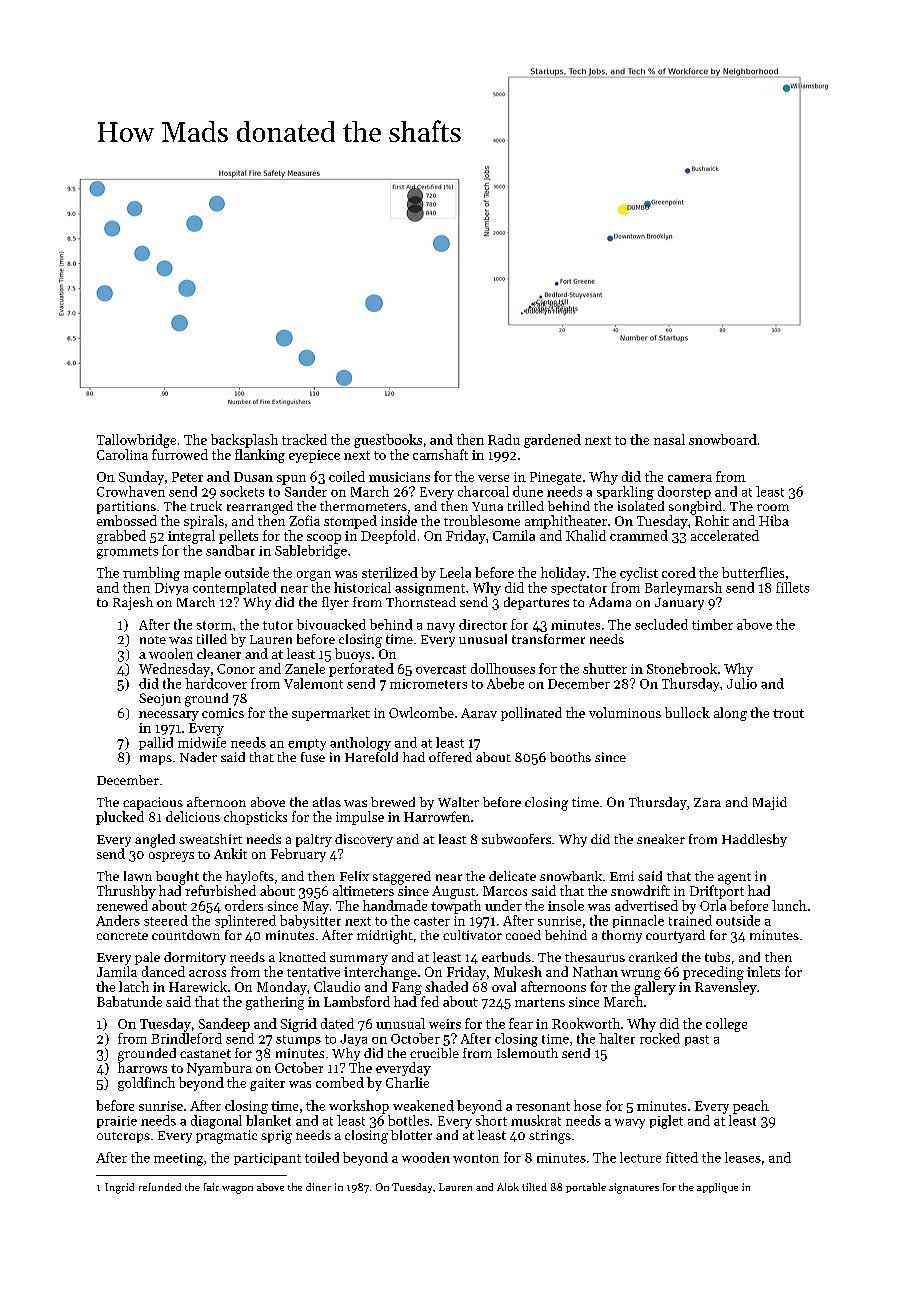 The image size is (908, 1316). What do you see at coordinates (641, 975) in the screenshot?
I see `wrung` at bounding box center [641, 975].
